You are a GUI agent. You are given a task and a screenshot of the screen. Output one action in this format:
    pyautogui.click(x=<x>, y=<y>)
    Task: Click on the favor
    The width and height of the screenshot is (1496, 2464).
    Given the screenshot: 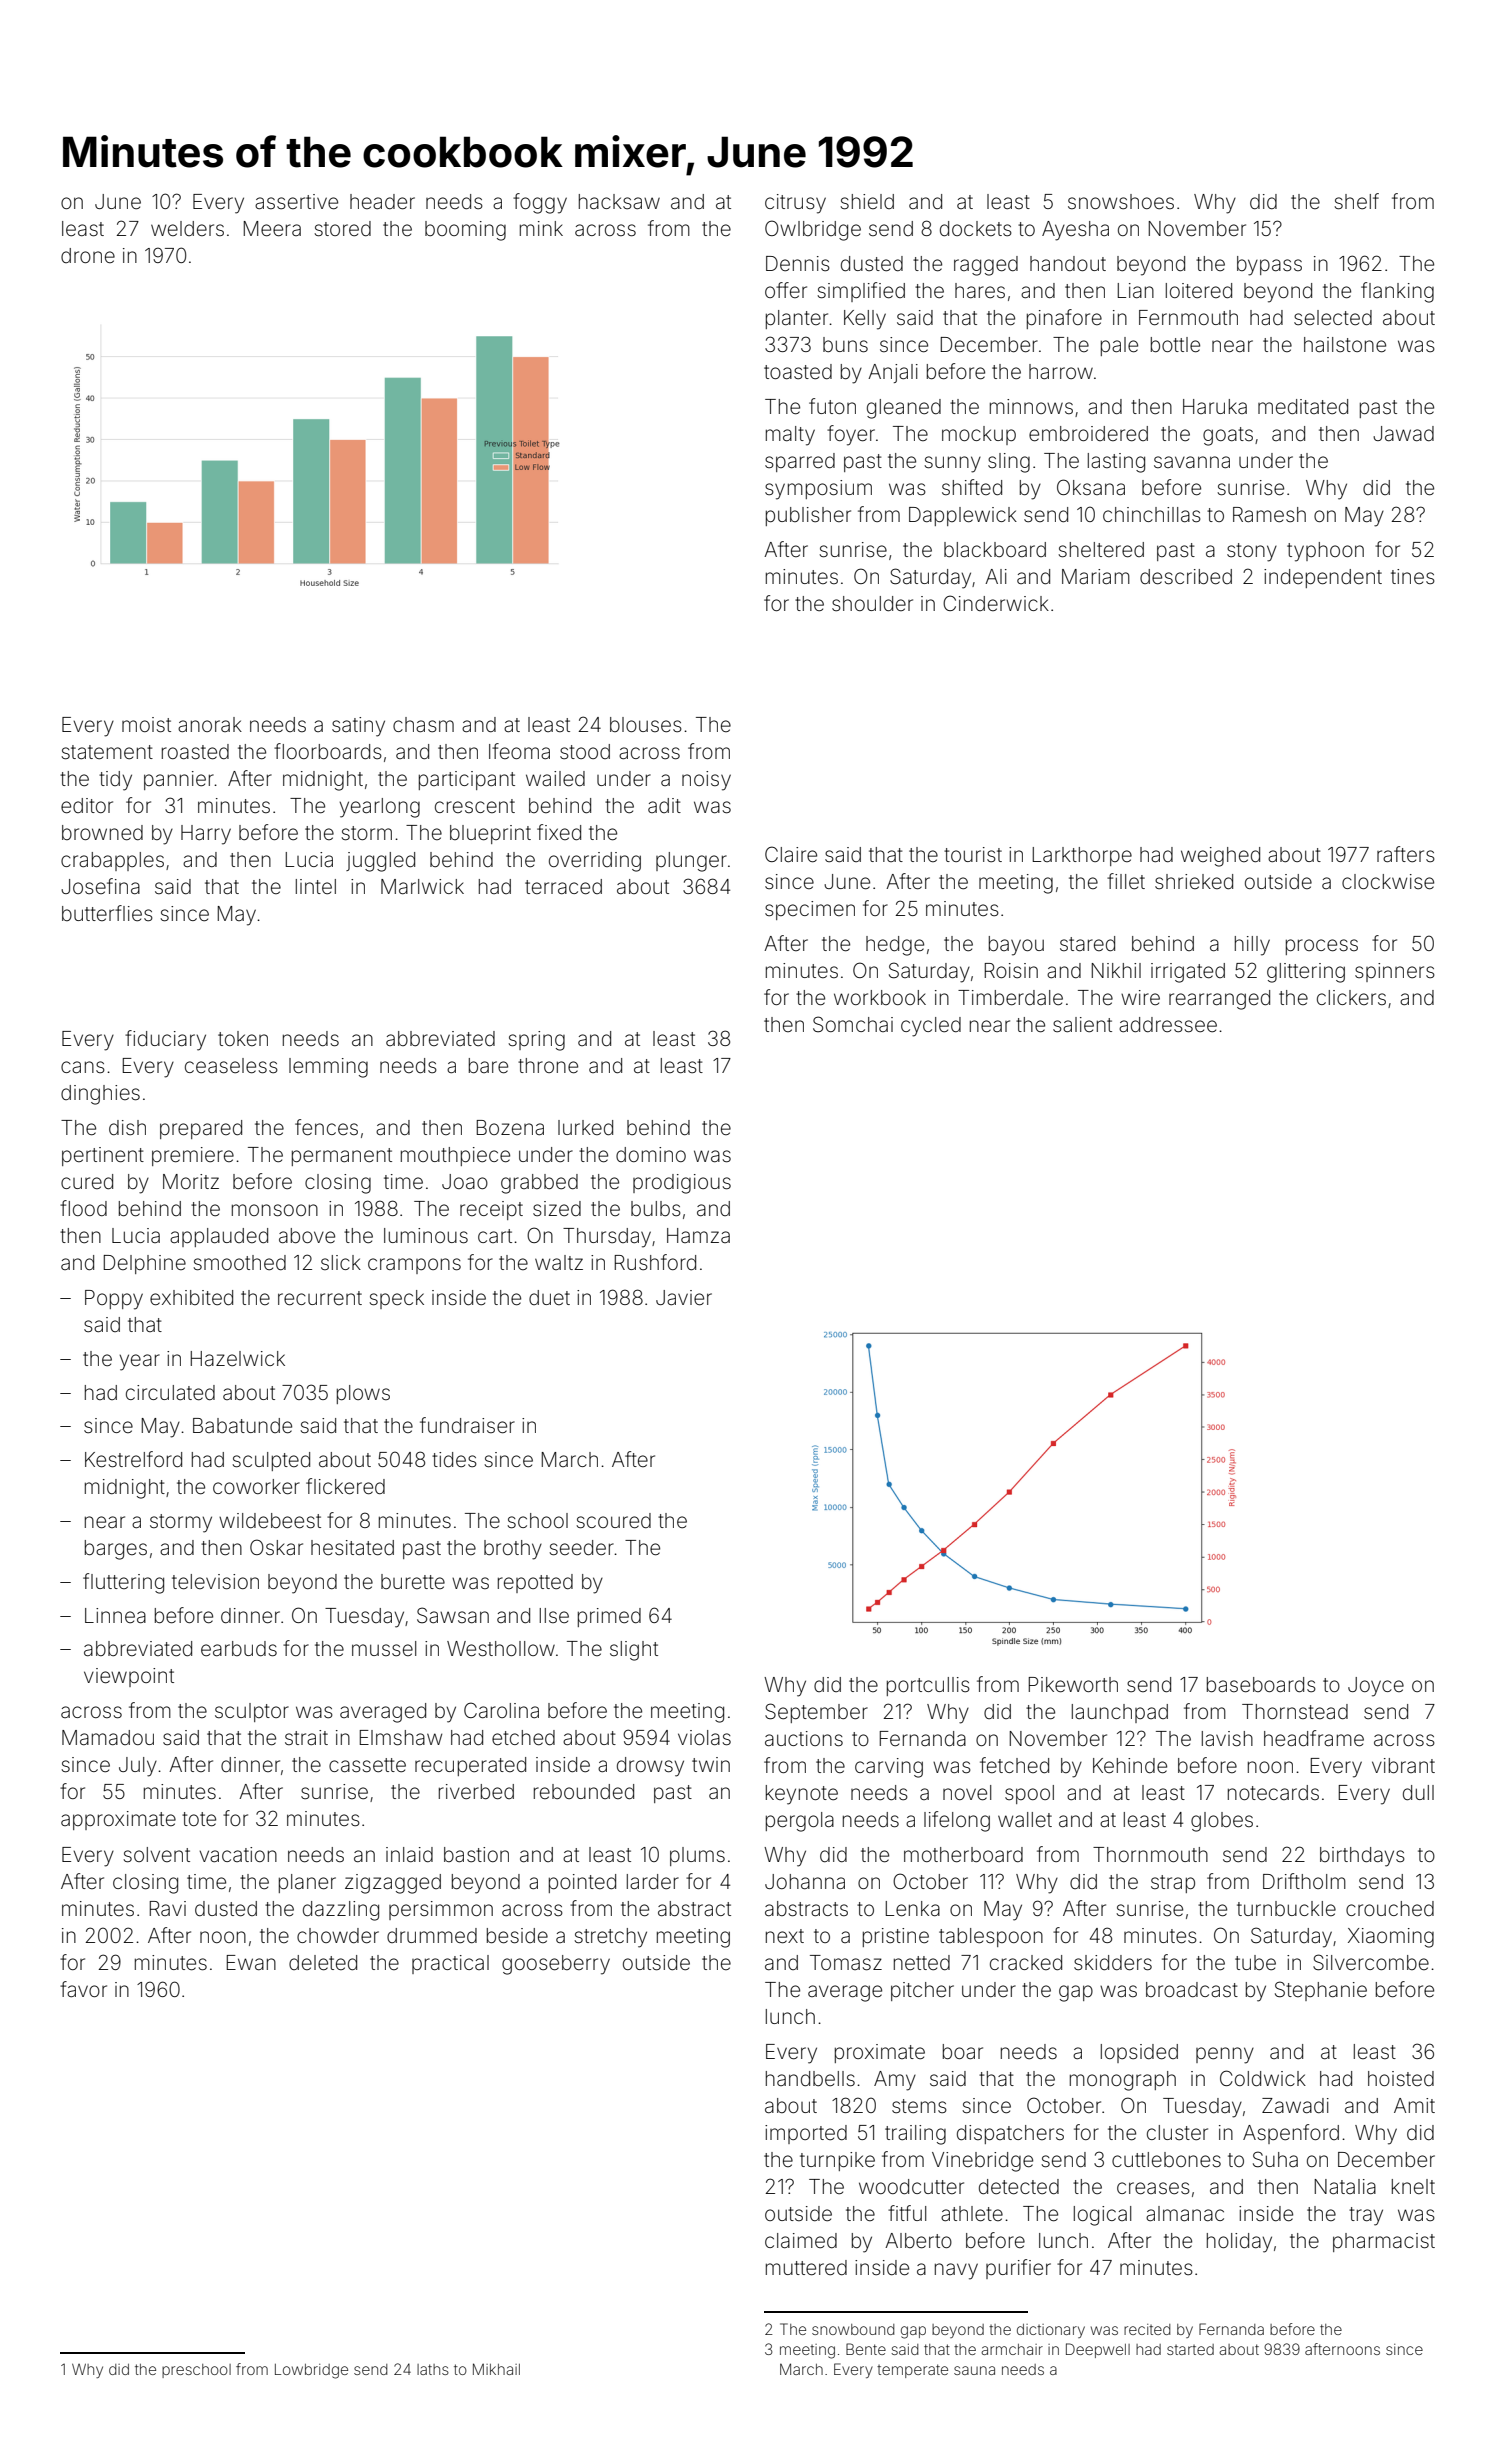 What is the action you would take?
    pyautogui.click(x=83, y=1989)
